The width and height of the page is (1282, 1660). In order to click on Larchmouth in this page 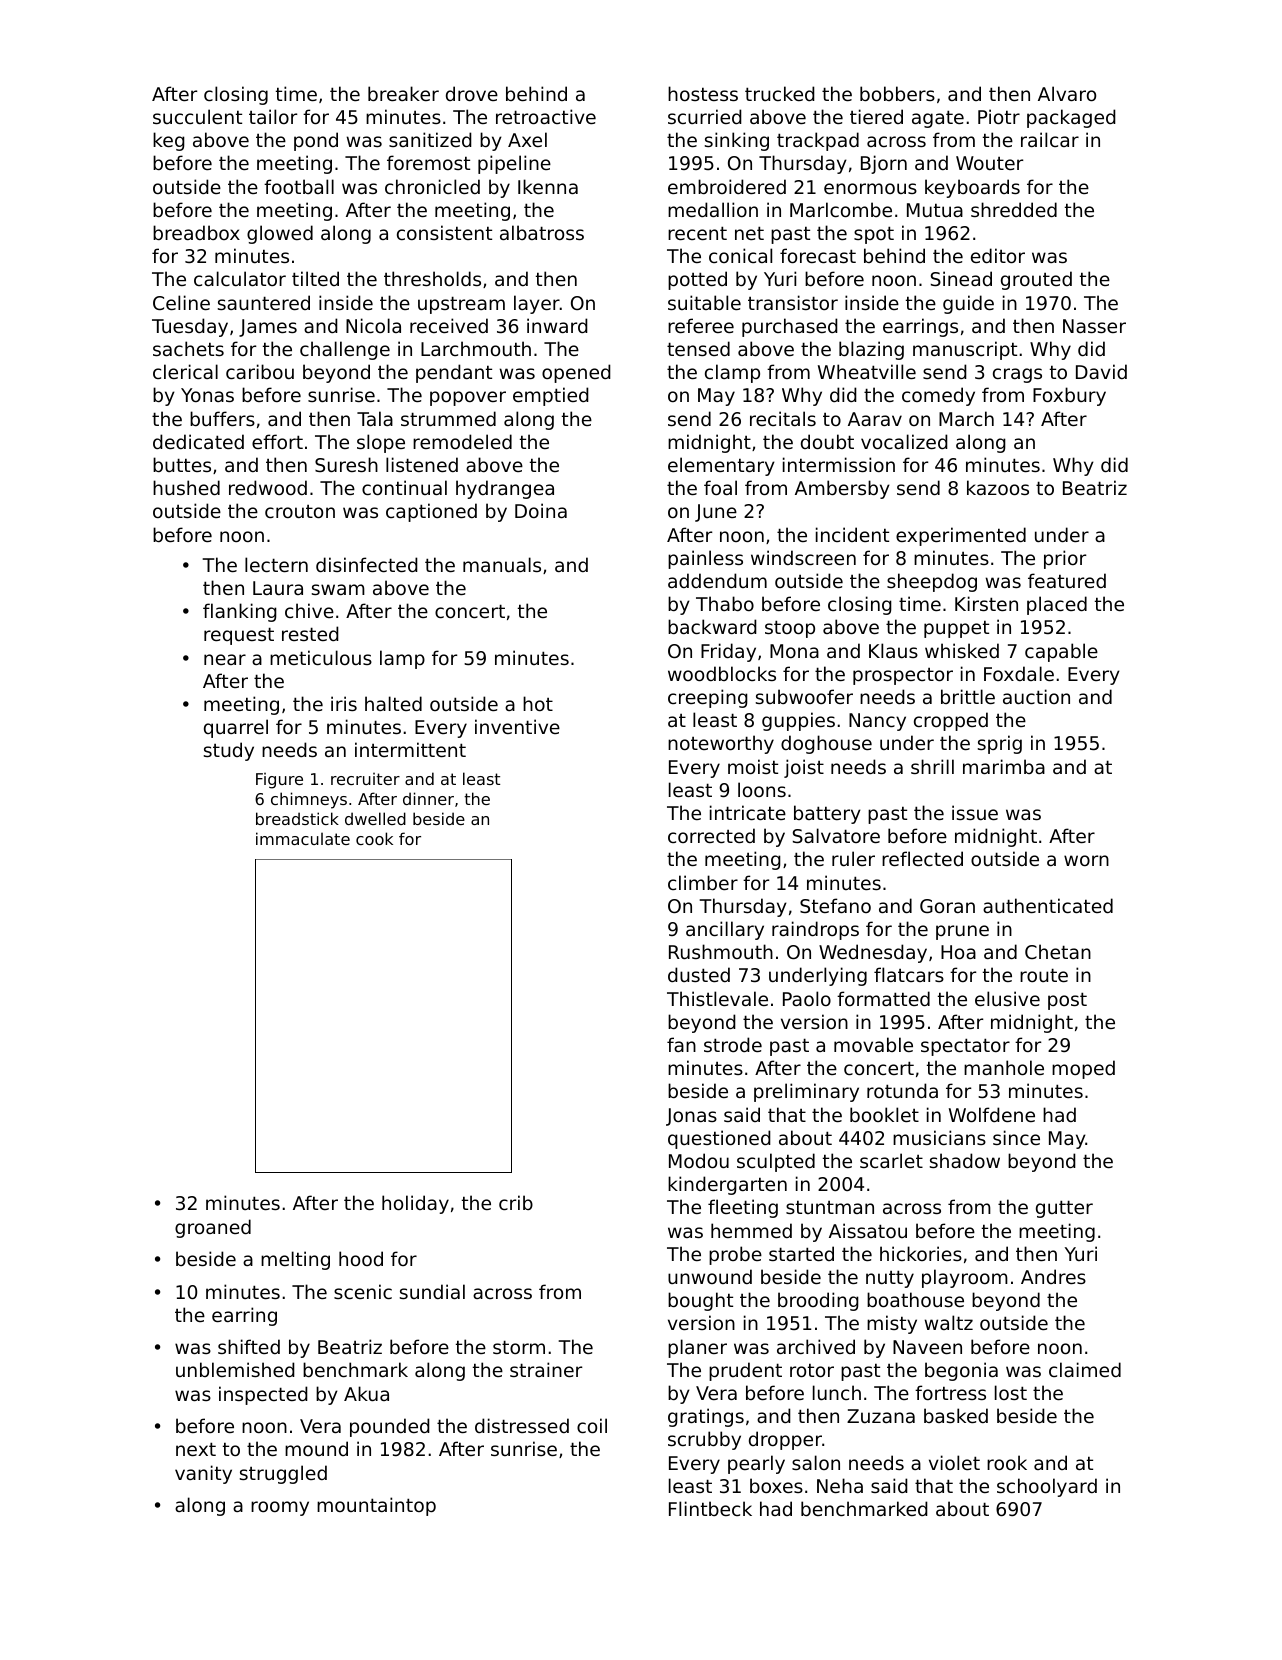, I will do `click(476, 348)`.
